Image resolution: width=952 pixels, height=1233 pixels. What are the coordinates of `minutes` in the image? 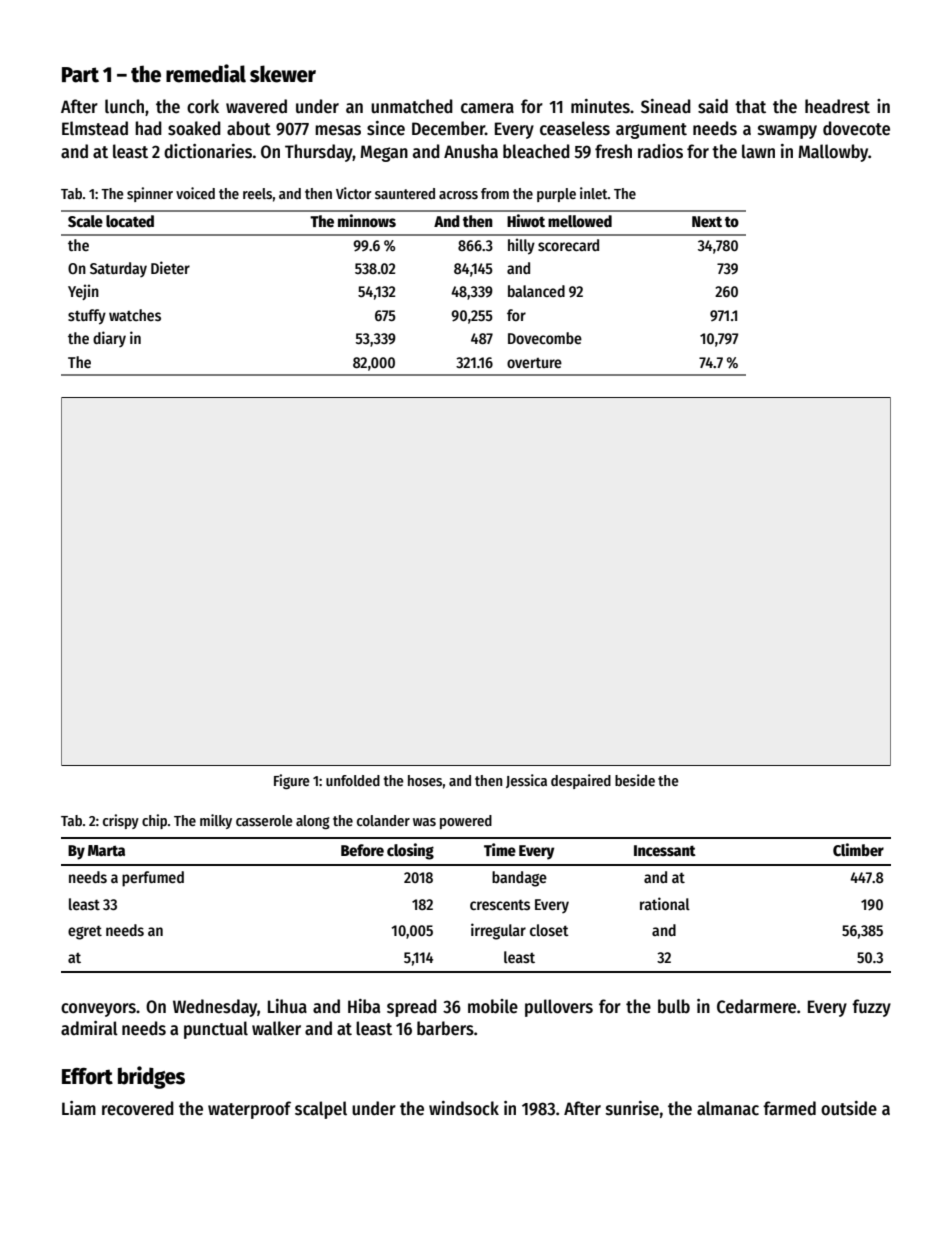 It's located at (600, 106).
